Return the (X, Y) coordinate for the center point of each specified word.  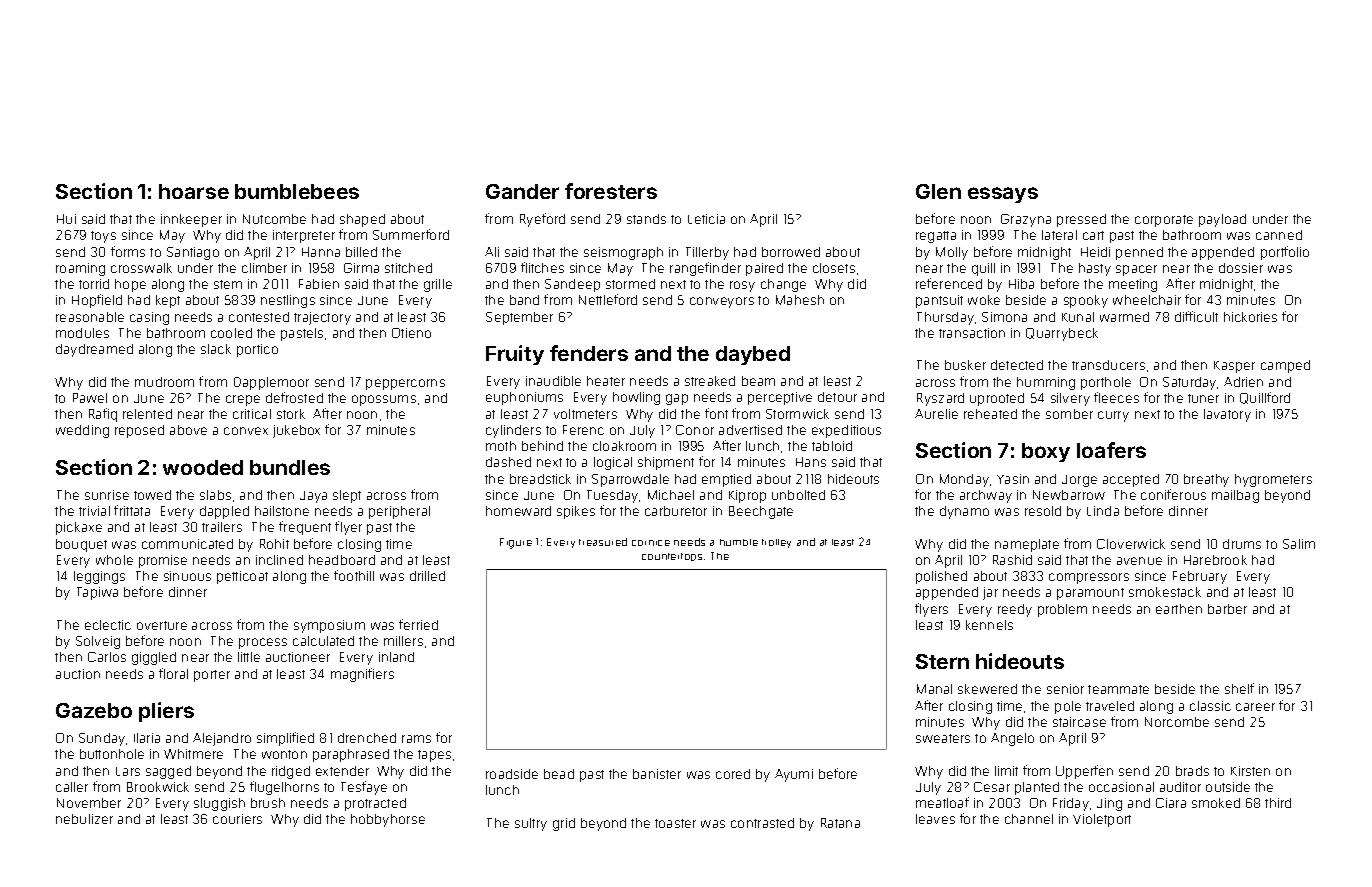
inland (396, 657)
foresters (611, 191)
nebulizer (84, 819)
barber (1227, 609)
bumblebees (297, 191)
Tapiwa (97, 593)
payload (1222, 220)
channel (1029, 819)
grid (564, 824)
